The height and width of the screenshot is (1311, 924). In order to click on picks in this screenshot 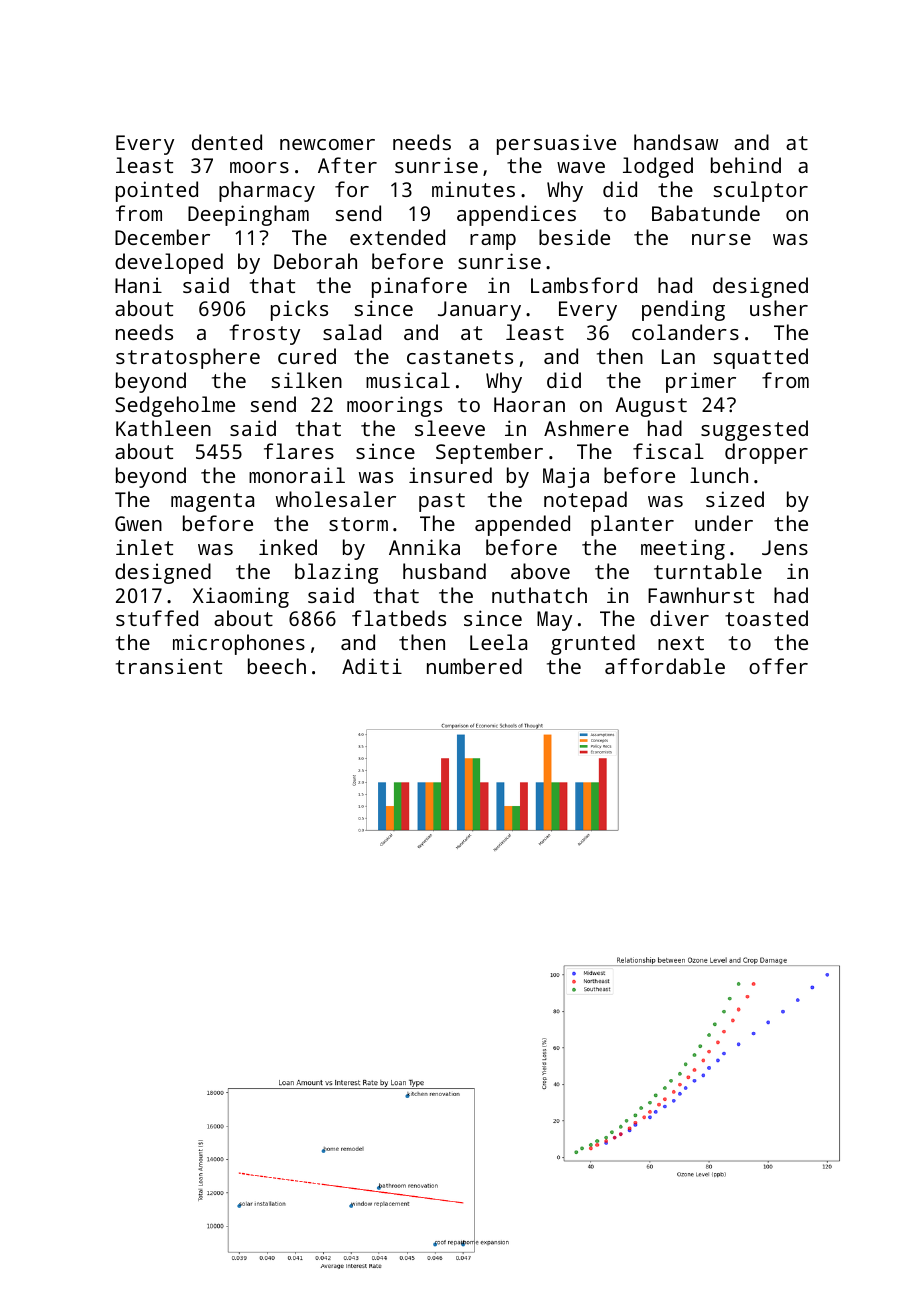, I will do `click(299, 310)`.
